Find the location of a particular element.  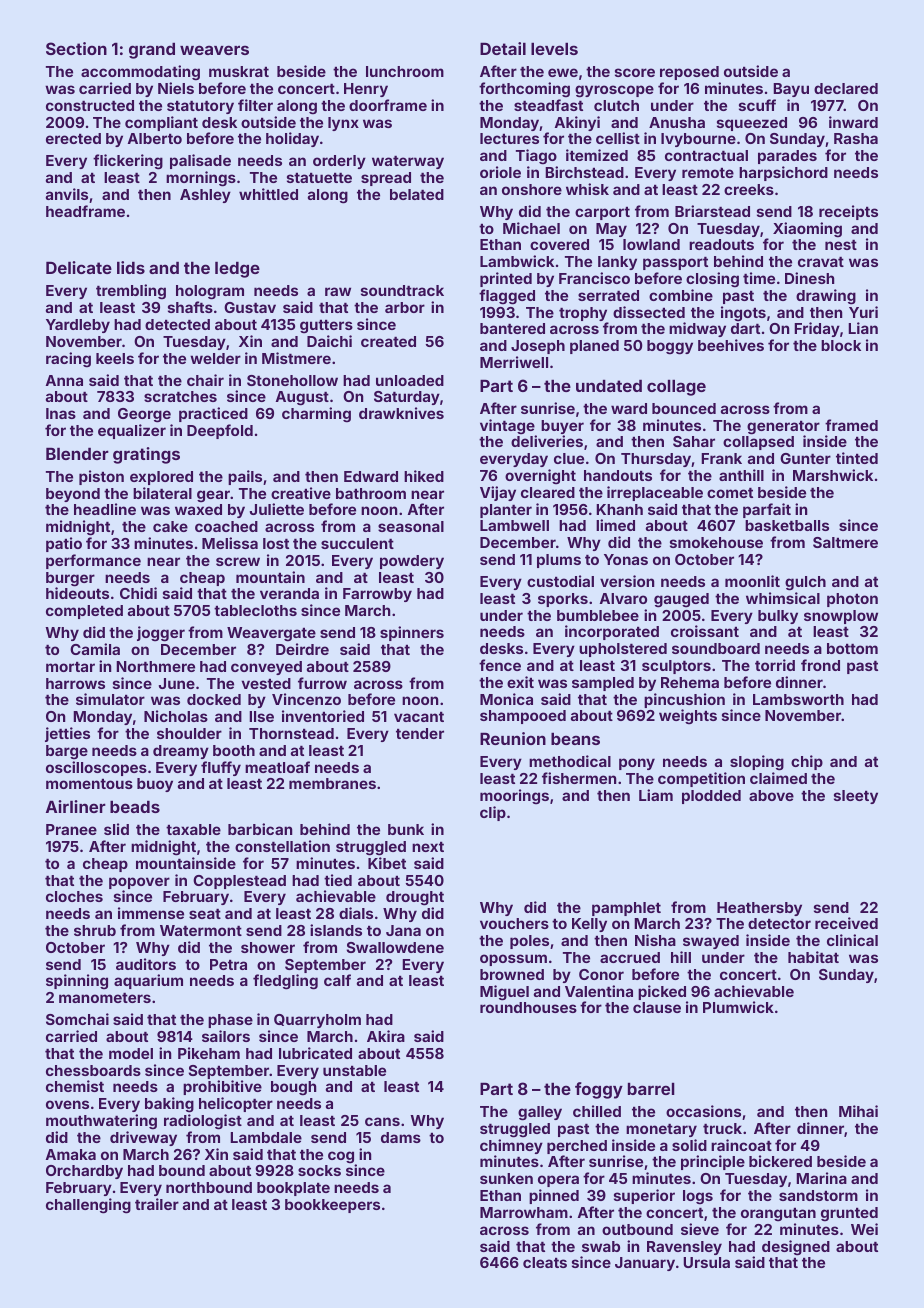

lynx is located at coordinates (343, 124).
